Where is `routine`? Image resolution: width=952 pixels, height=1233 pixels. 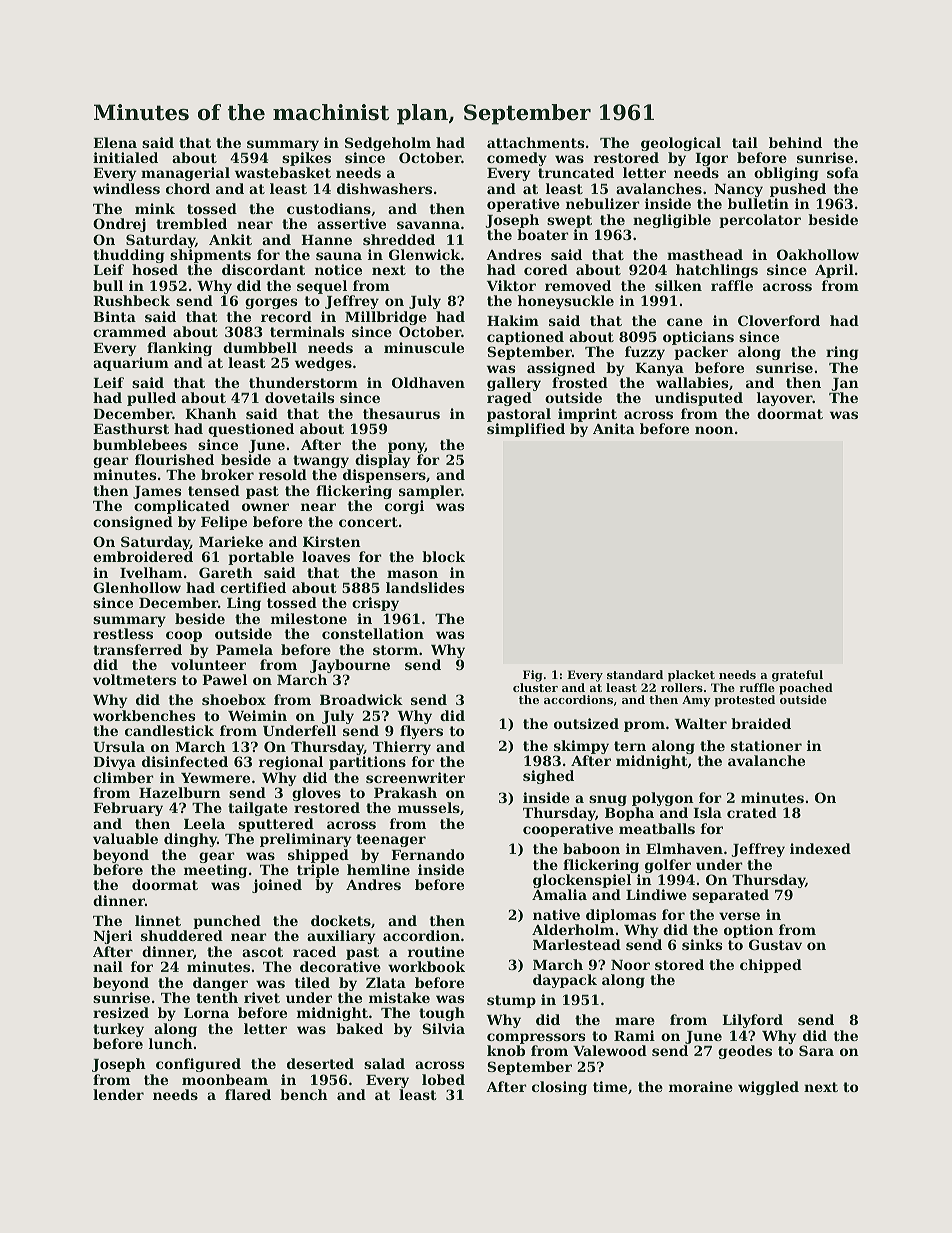 routine is located at coordinates (436, 951).
